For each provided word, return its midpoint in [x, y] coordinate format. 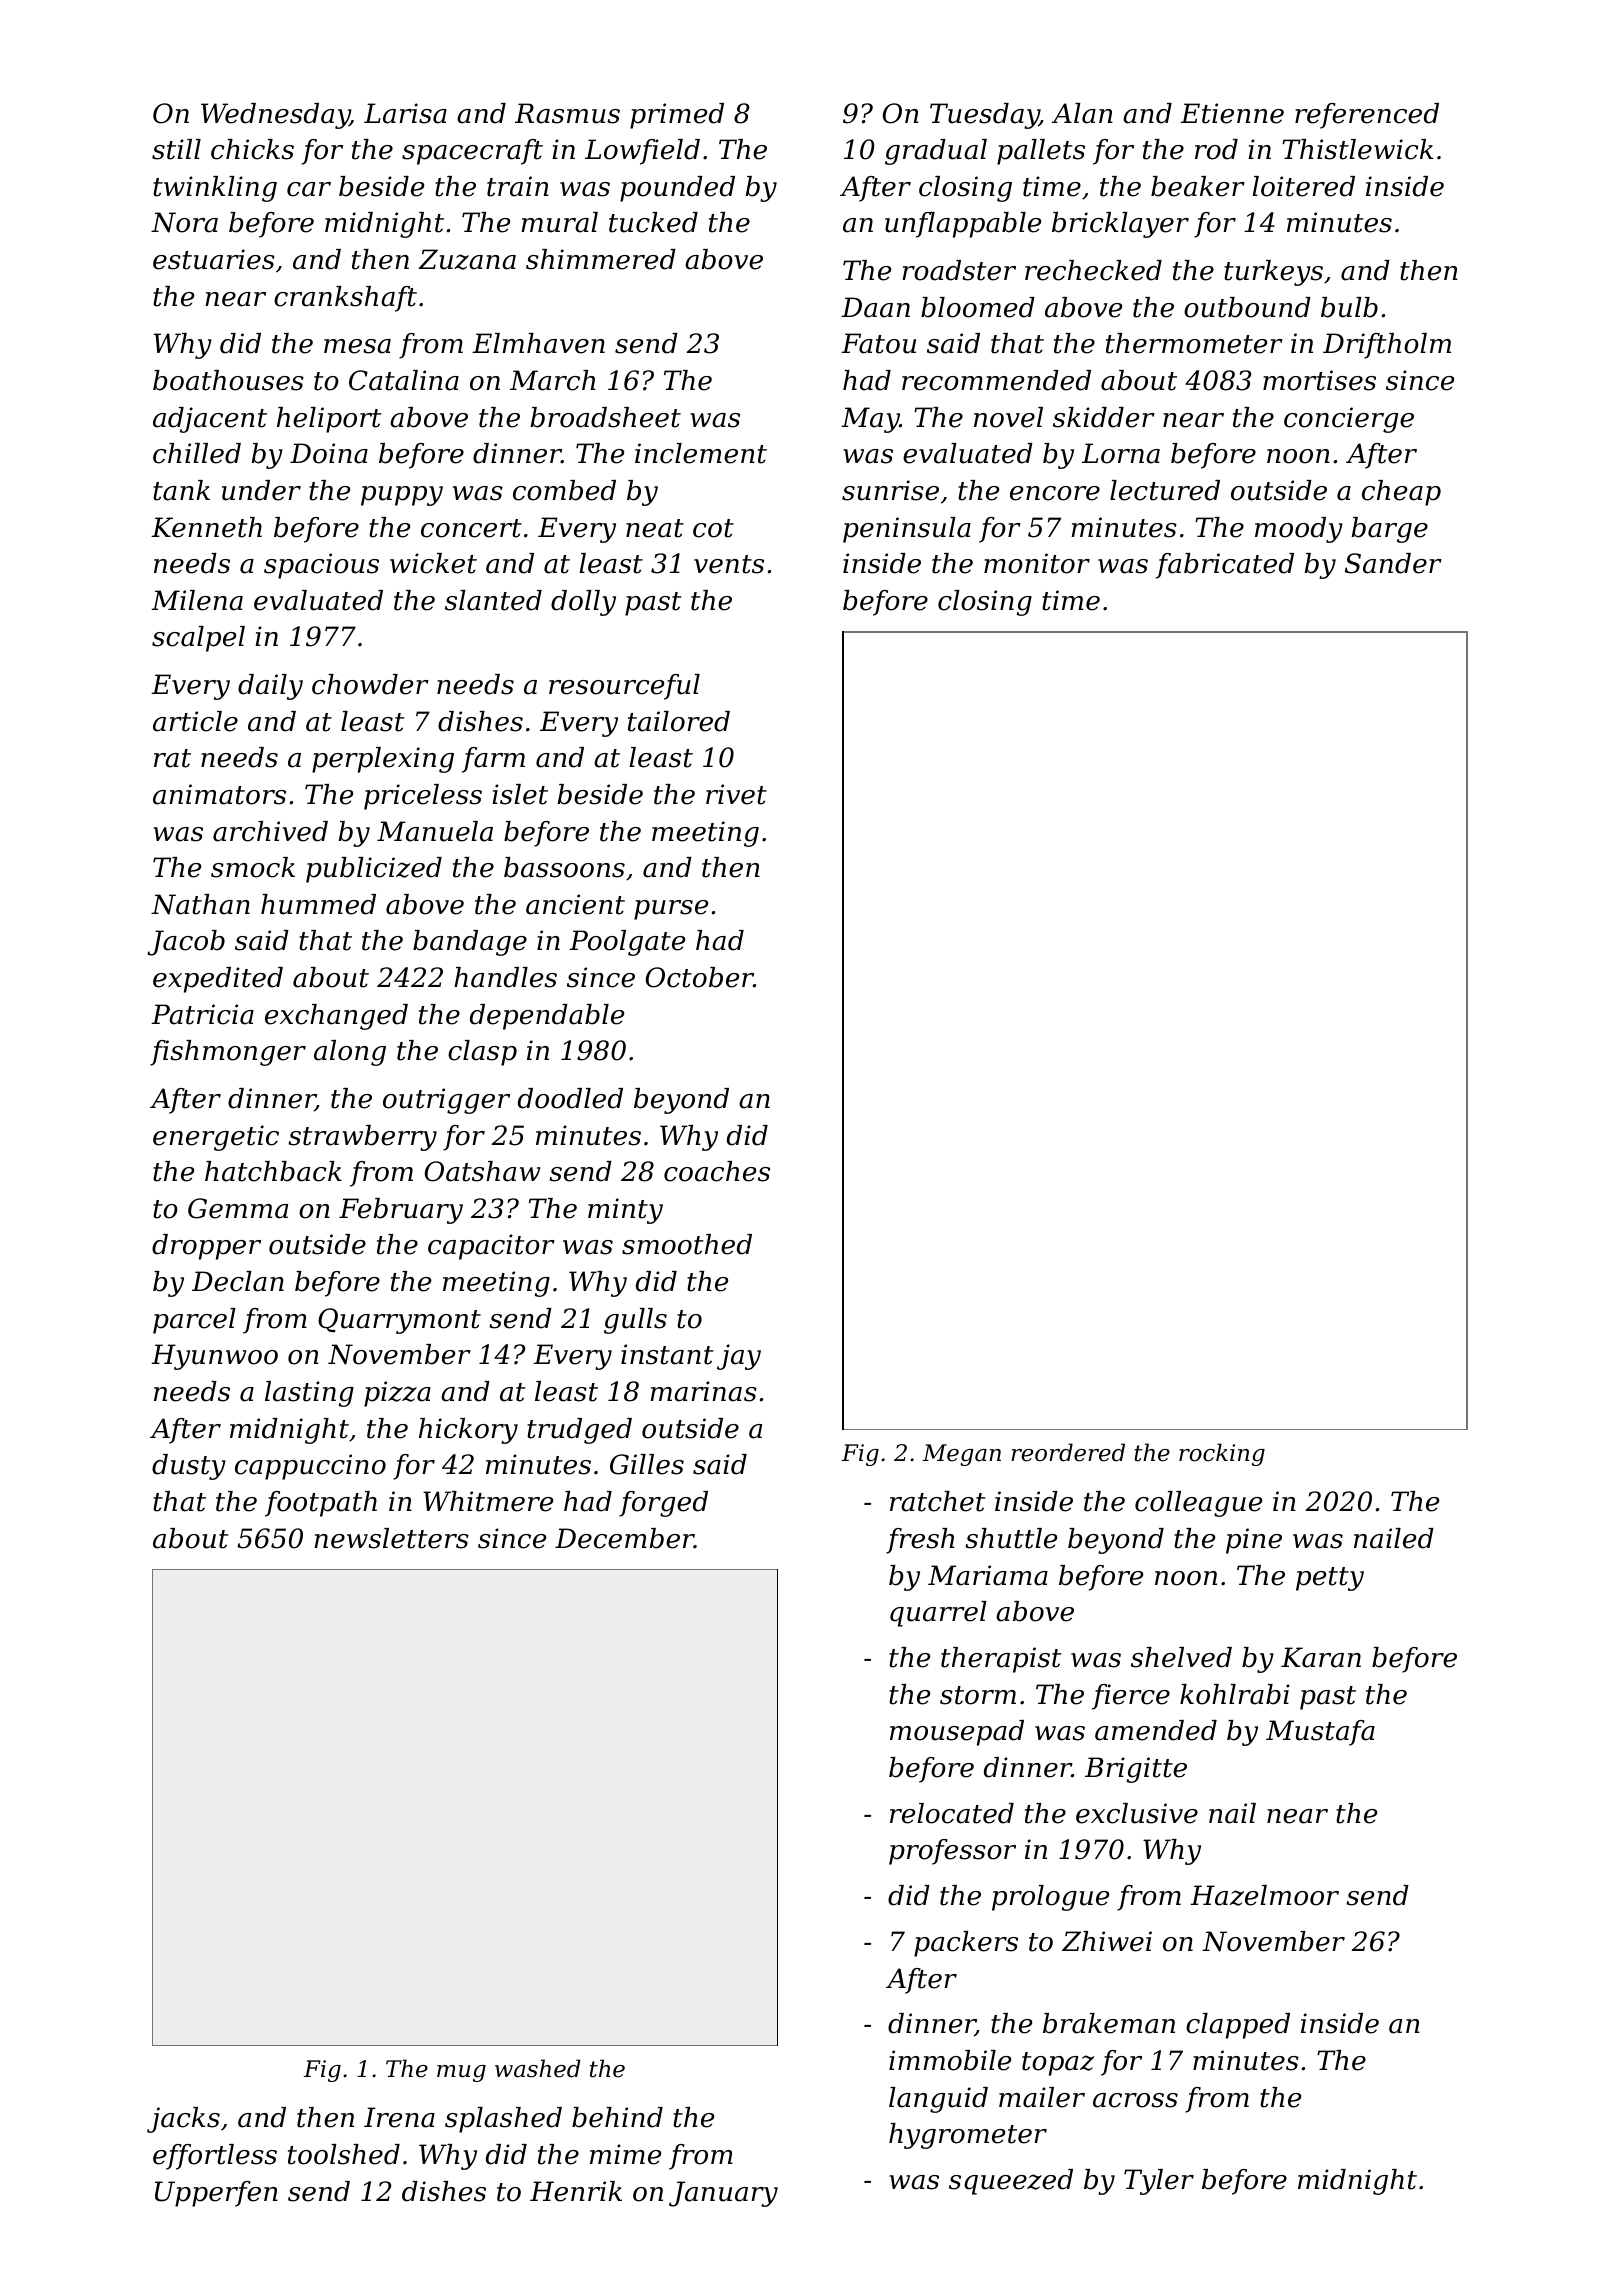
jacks [183, 2120]
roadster [959, 270]
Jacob [186, 943]
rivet [736, 794]
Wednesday [275, 116]
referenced [1367, 116]
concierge [1349, 420]
